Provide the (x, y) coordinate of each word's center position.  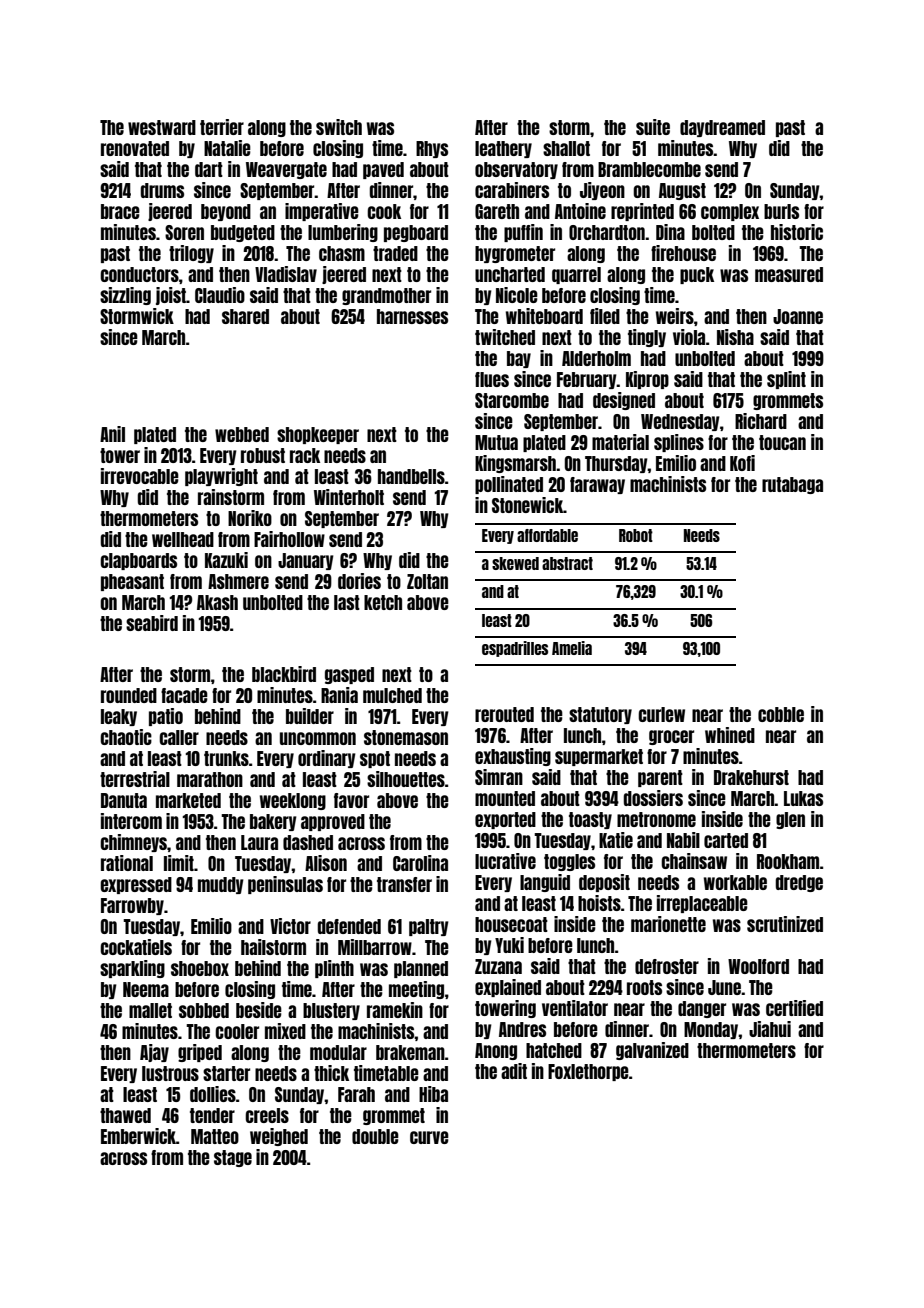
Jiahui (770, 1029)
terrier (222, 127)
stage (233, 1158)
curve (429, 1137)
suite (653, 127)
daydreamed (722, 128)
